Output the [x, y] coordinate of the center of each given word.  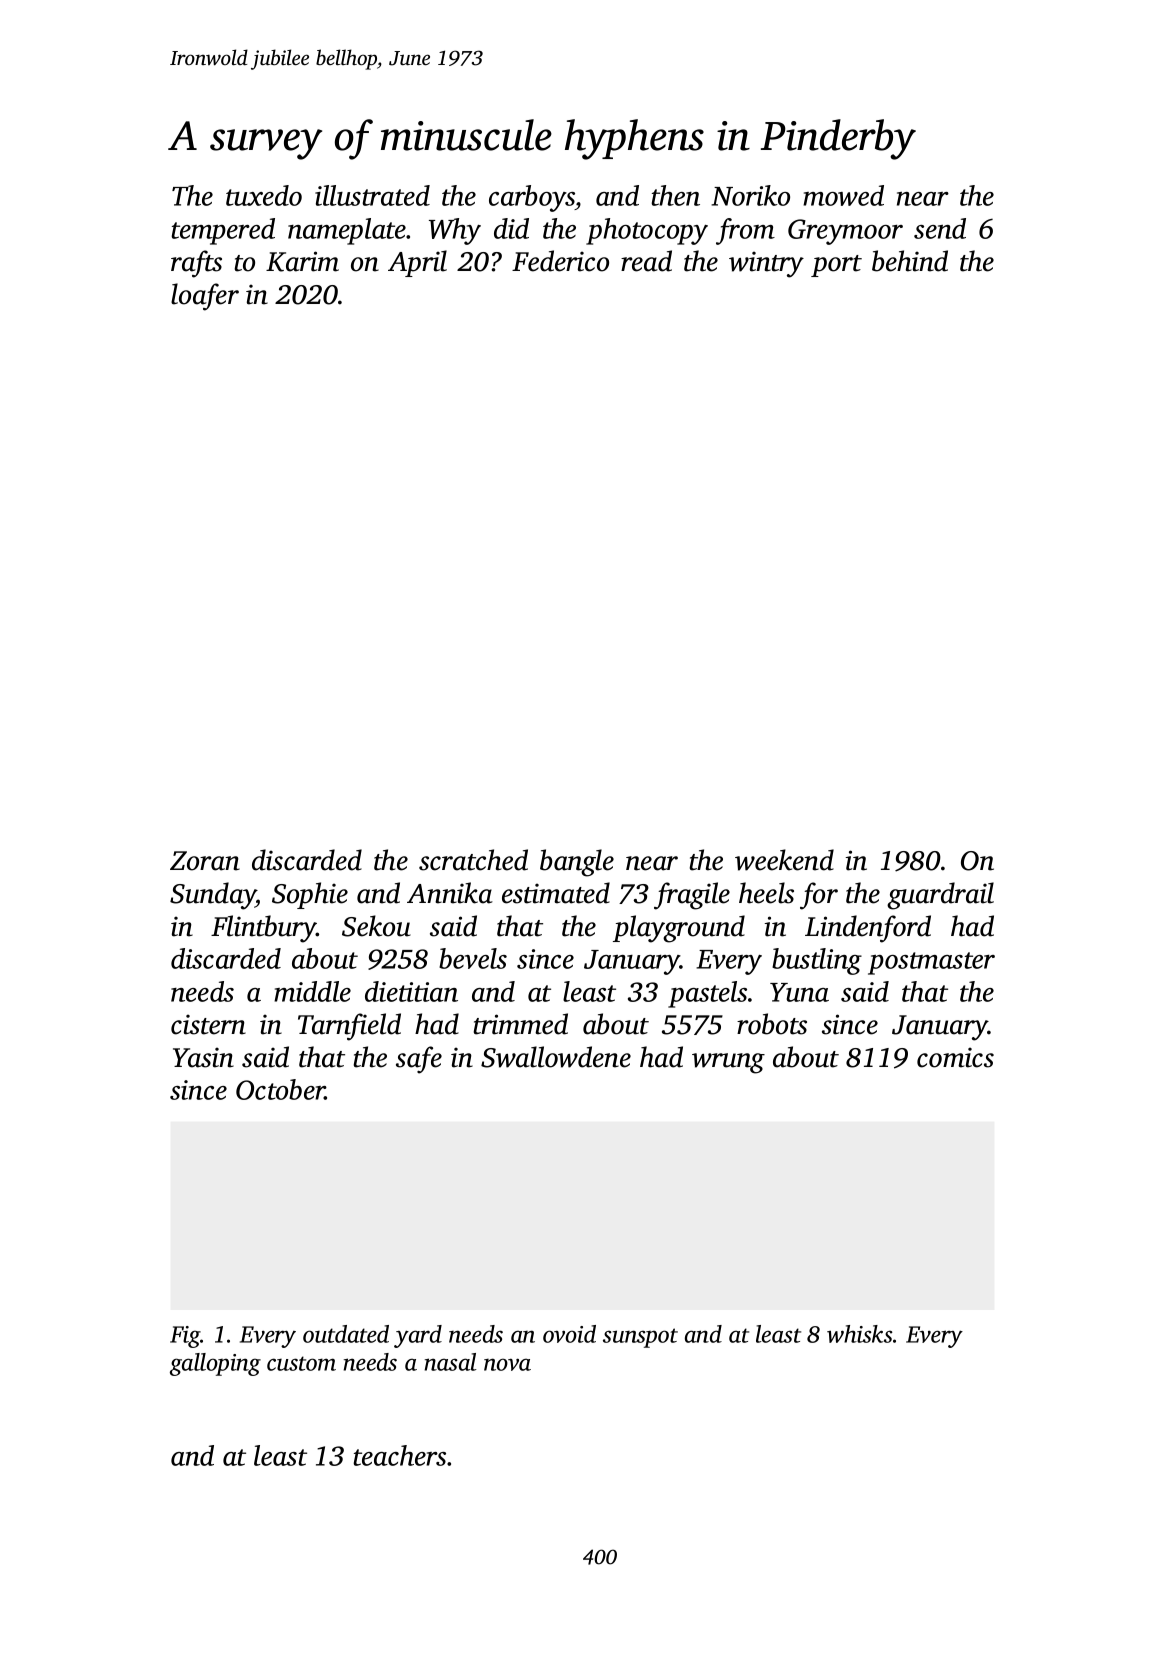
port [836, 266]
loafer [205, 297]
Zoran [205, 861]
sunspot [640, 1338]
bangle [577, 863]
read [646, 261]
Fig [185, 1337]
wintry [766, 264]
